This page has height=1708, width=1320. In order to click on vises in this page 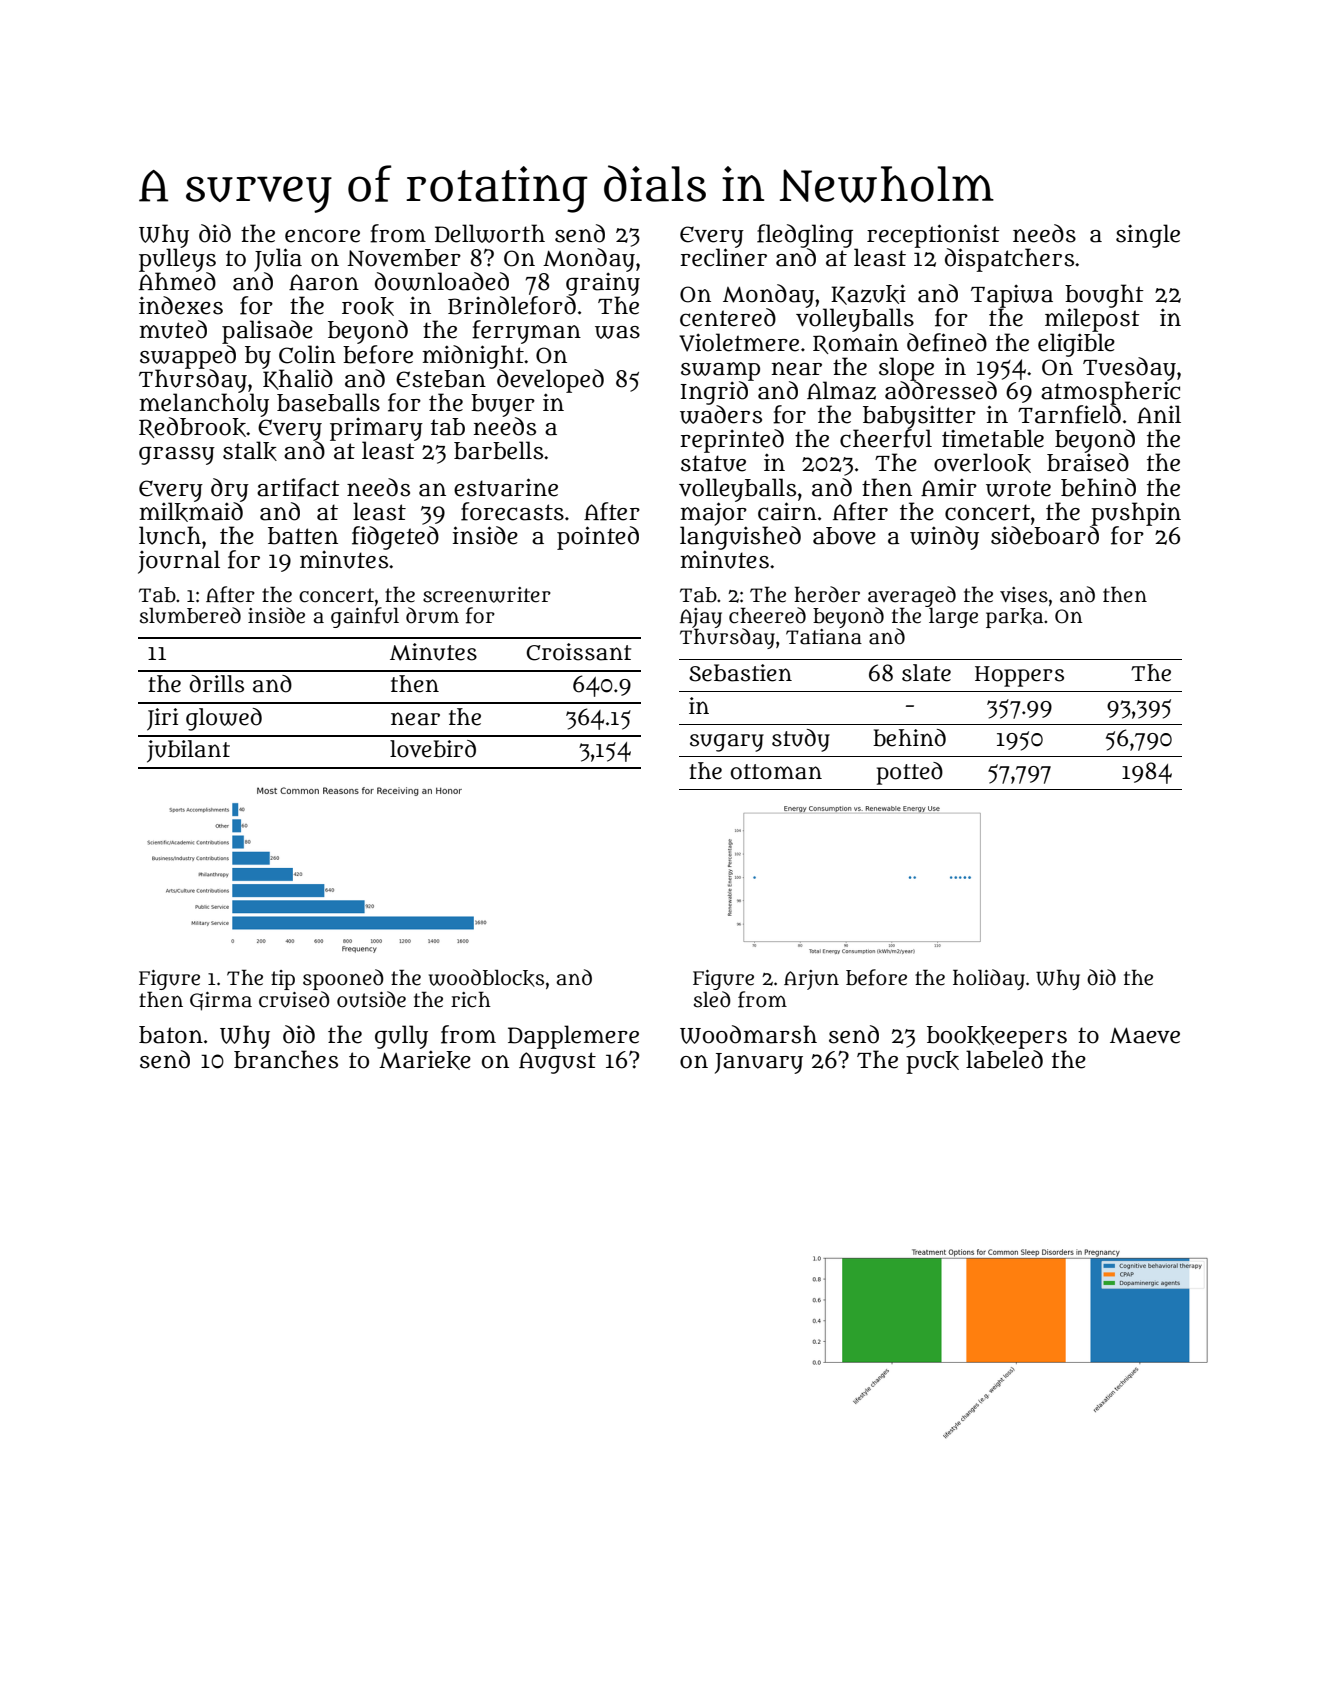, I will do `click(1024, 595)`.
